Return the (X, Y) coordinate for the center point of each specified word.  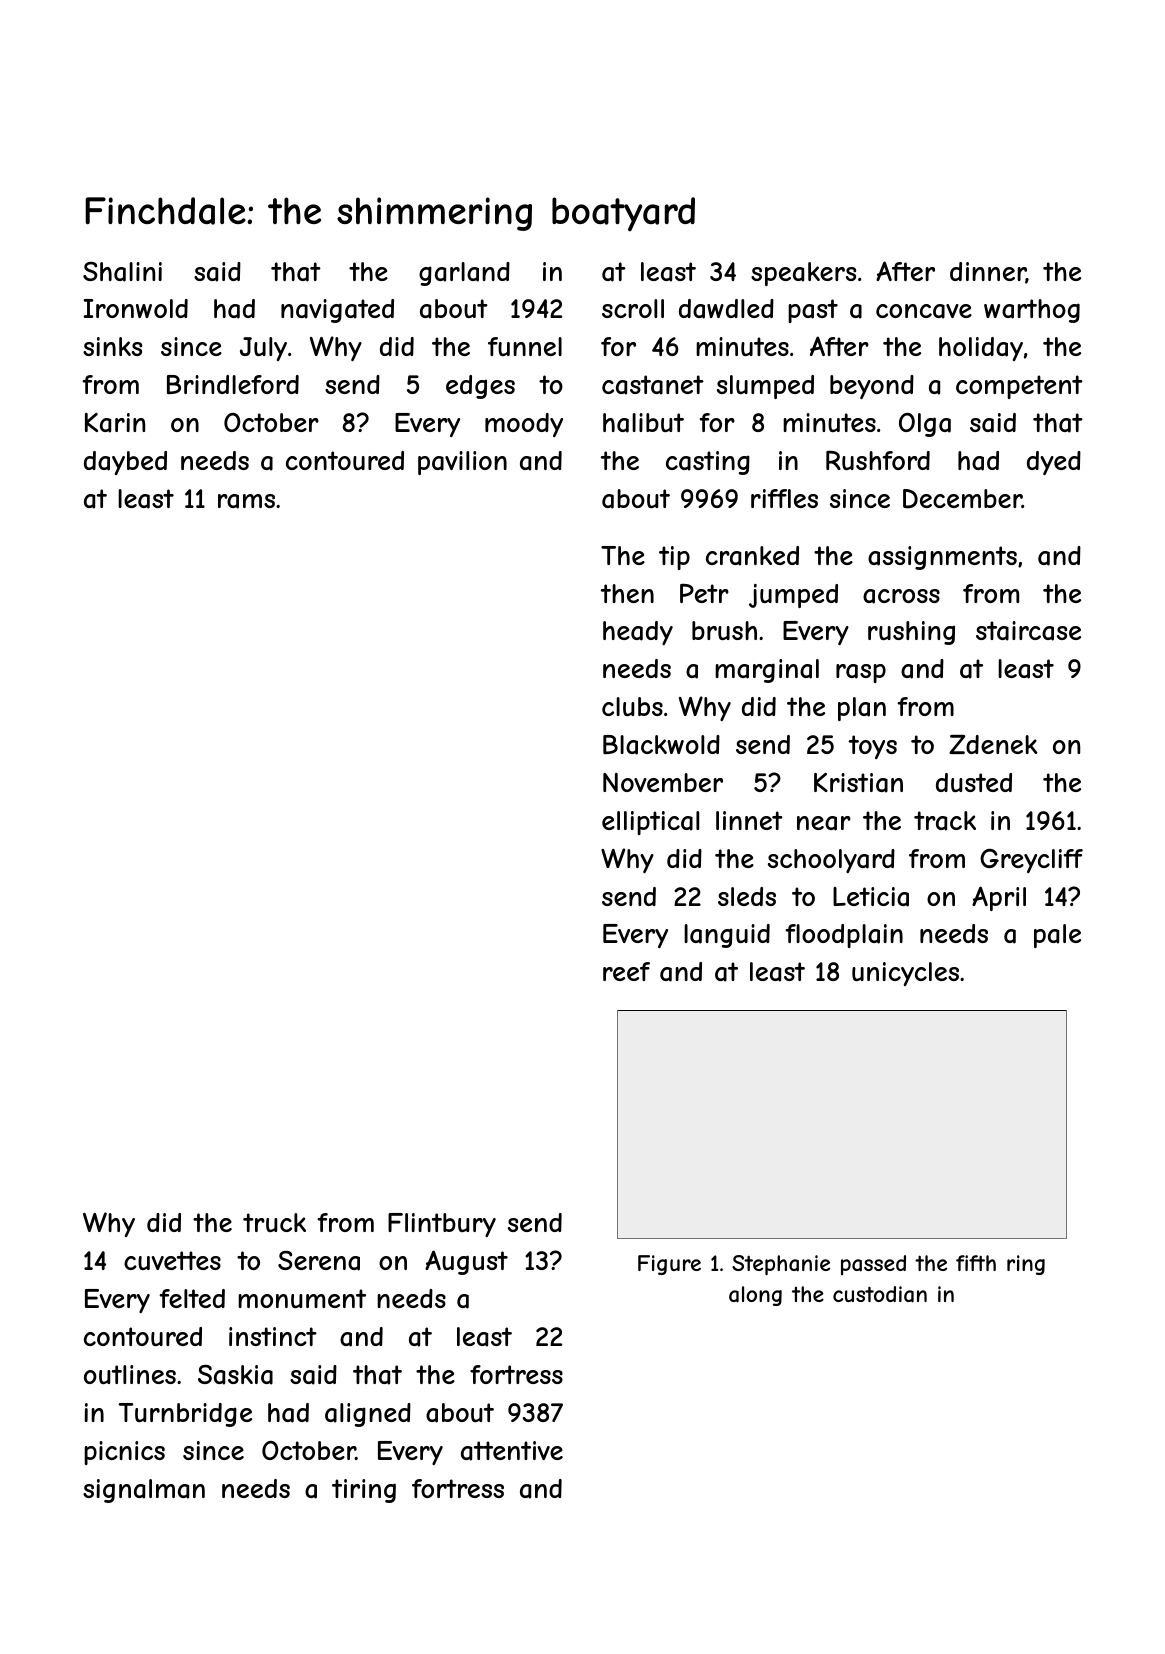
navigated (337, 311)
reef (626, 971)
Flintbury (442, 1225)
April (999, 898)
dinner (988, 273)
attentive (512, 1451)
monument (302, 1298)
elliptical (650, 823)
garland (464, 274)
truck (274, 1222)
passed (873, 1265)
